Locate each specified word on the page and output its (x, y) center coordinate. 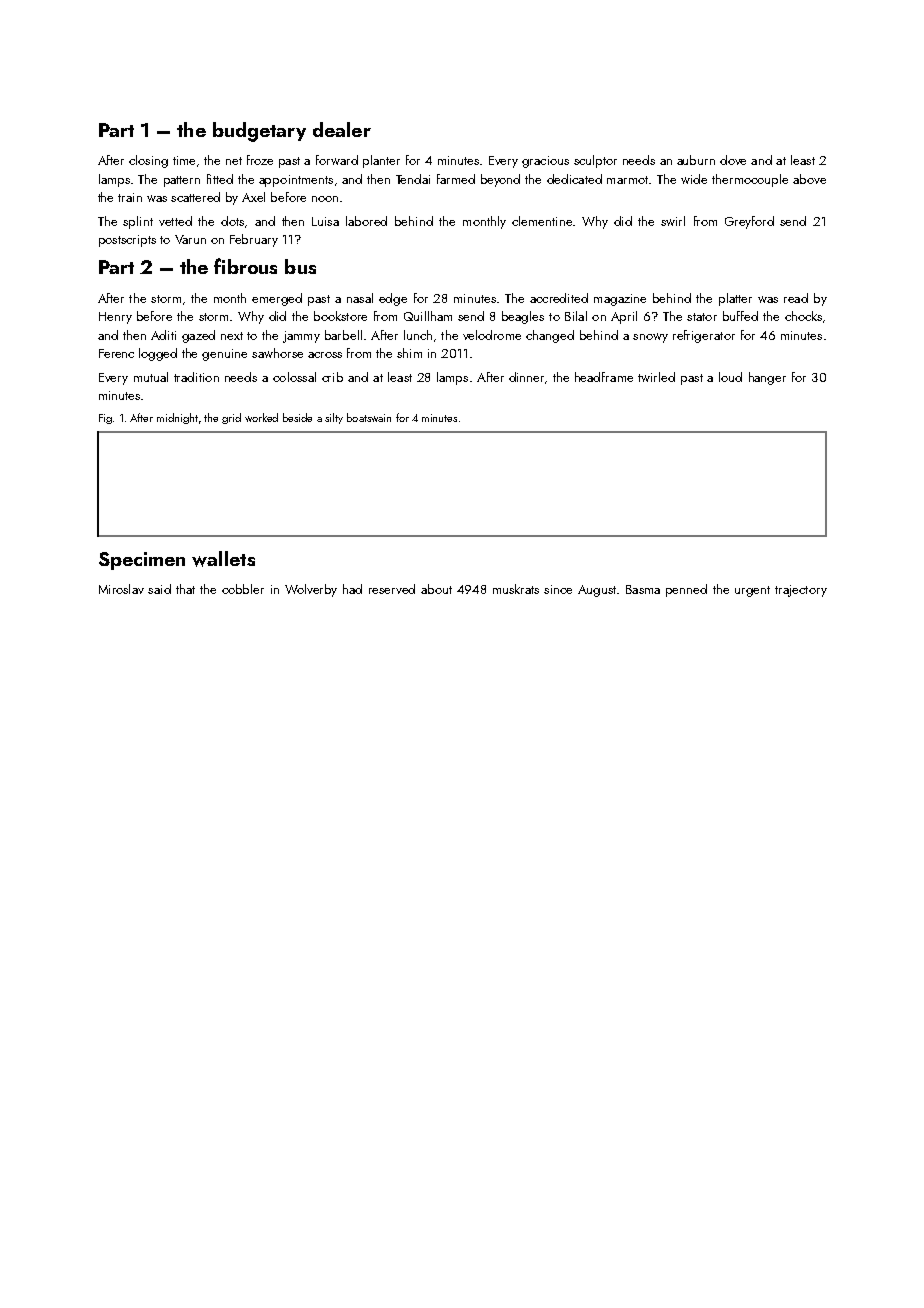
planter (381, 161)
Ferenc (116, 353)
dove (733, 160)
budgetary (259, 132)
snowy (650, 338)
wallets (223, 559)
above (809, 179)
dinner (526, 377)
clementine (542, 221)
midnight (177, 418)
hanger (767, 378)
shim (409, 353)
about (436, 589)
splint (138, 222)
